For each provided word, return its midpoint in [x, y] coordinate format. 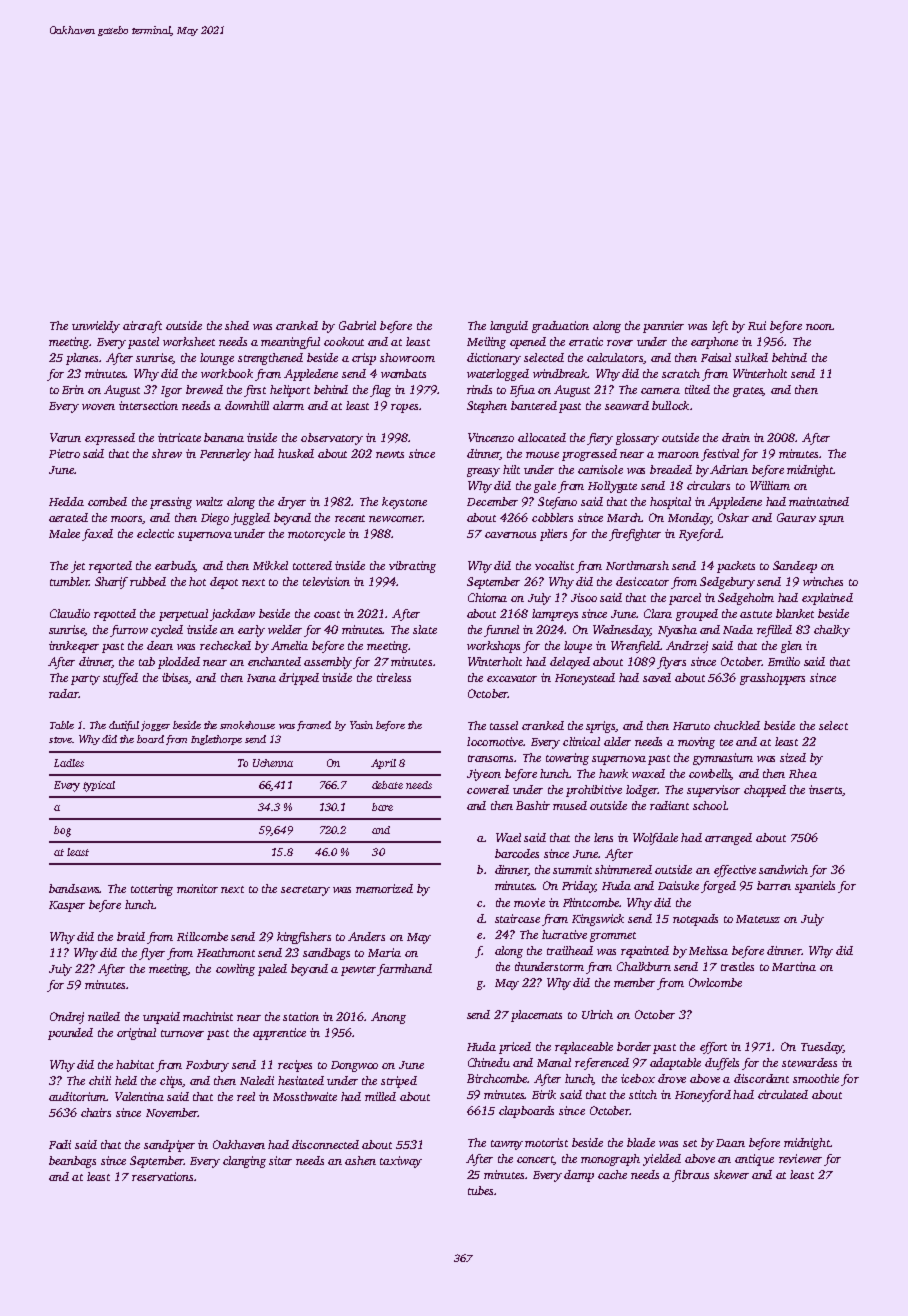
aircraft [142, 327]
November [172, 1112]
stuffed [120, 679]
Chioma [487, 597]
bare [382, 807]
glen [791, 647]
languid [509, 327]
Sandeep [795, 567]
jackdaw [232, 615]
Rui [757, 325]
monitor [197, 888]
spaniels [815, 887]
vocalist [554, 565]
